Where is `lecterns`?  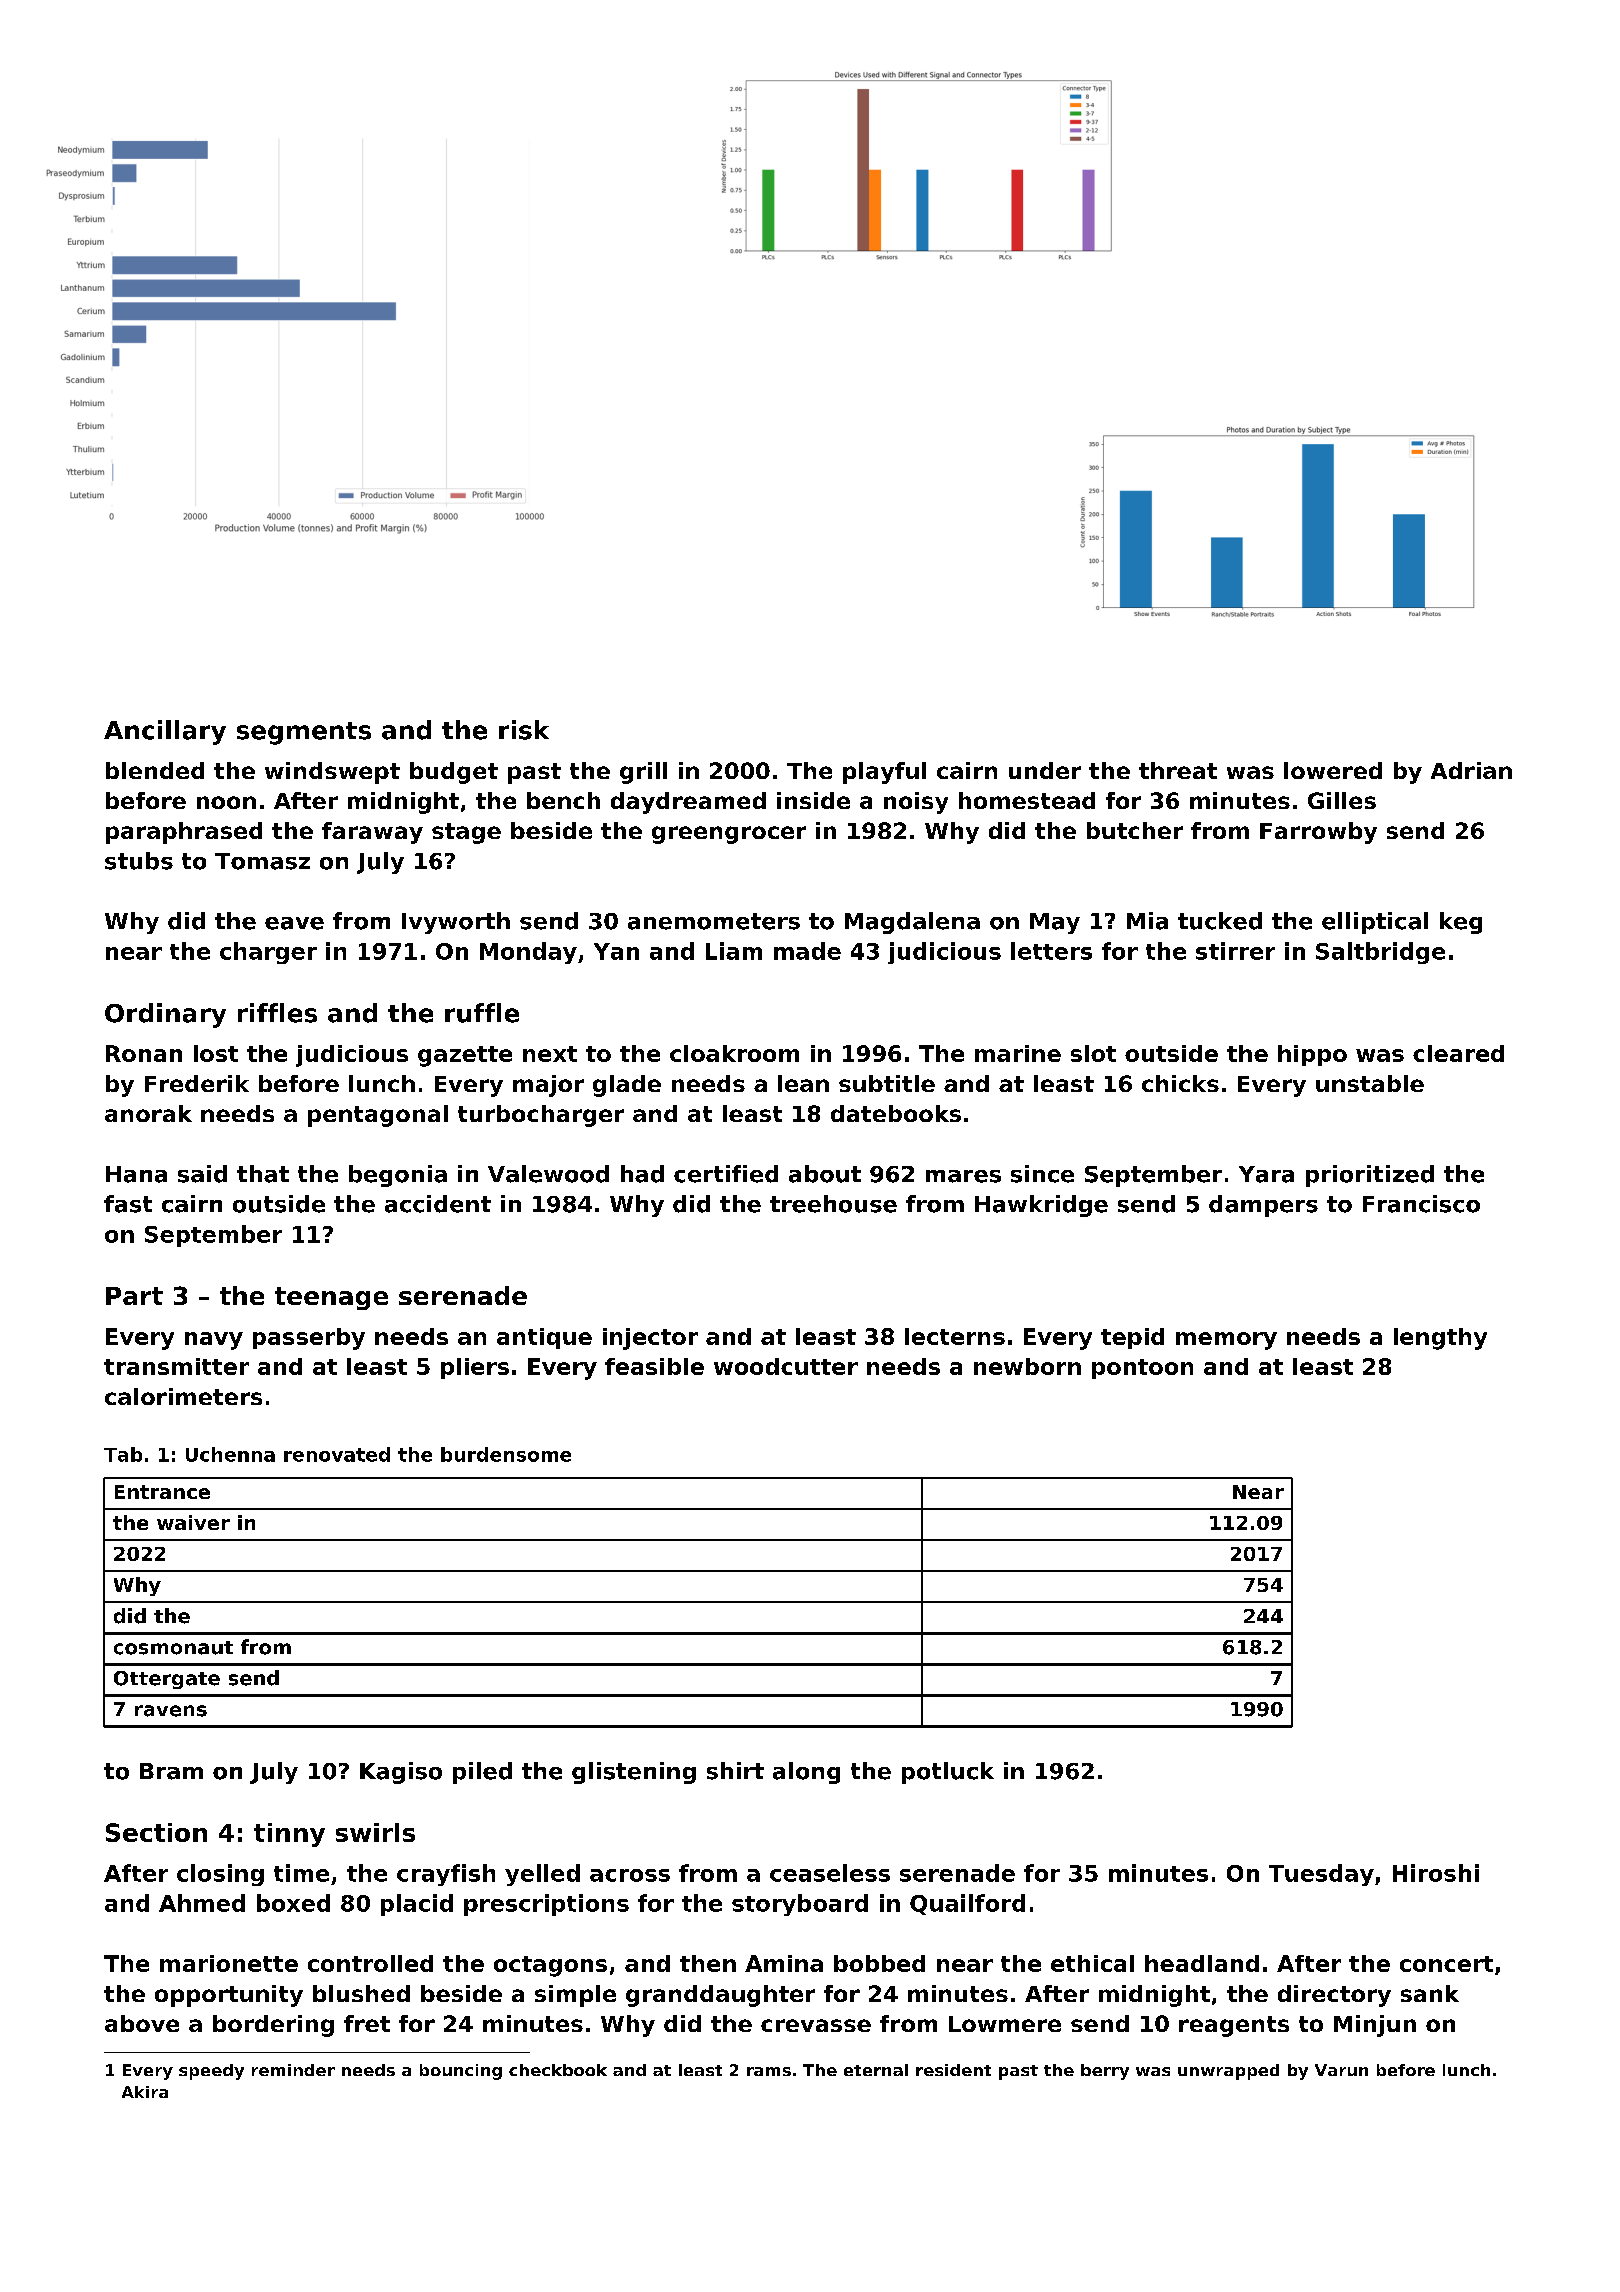 lecterns is located at coordinates (955, 1336).
